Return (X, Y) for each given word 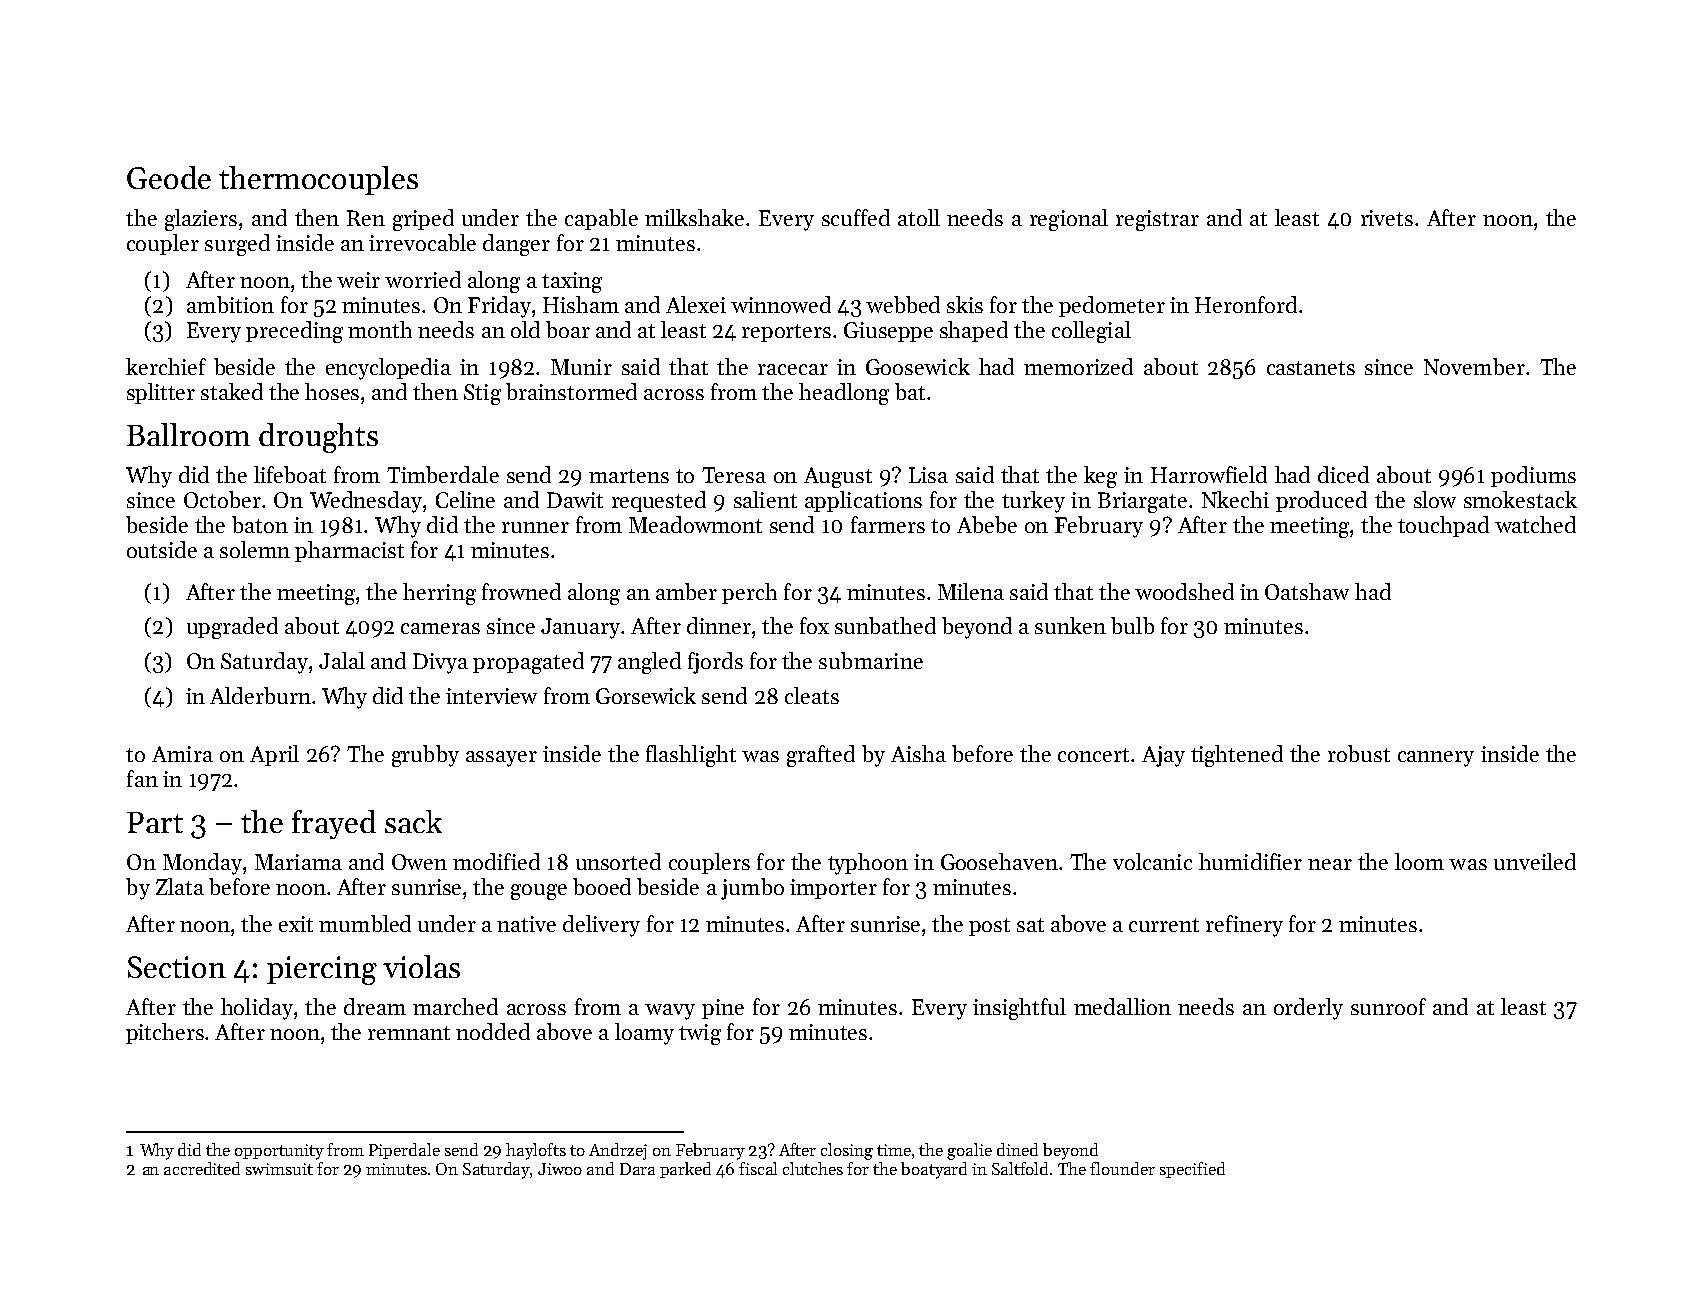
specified (1192, 1170)
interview (491, 696)
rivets (1387, 218)
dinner (719, 625)
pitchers (165, 1033)
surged (237, 245)
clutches (813, 1168)
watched (1535, 524)
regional (1069, 220)
